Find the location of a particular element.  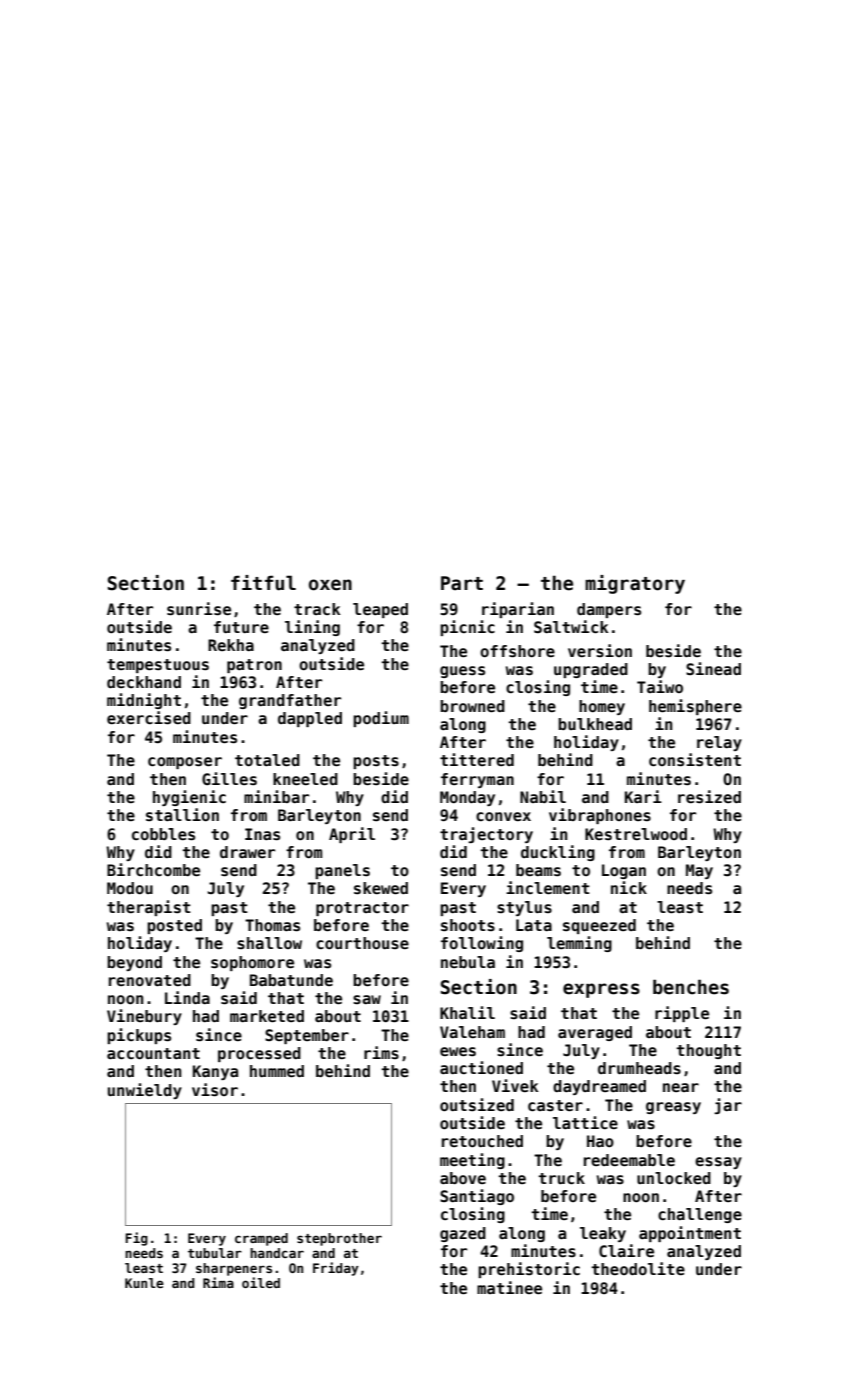

lemming is located at coordinates (579, 944).
